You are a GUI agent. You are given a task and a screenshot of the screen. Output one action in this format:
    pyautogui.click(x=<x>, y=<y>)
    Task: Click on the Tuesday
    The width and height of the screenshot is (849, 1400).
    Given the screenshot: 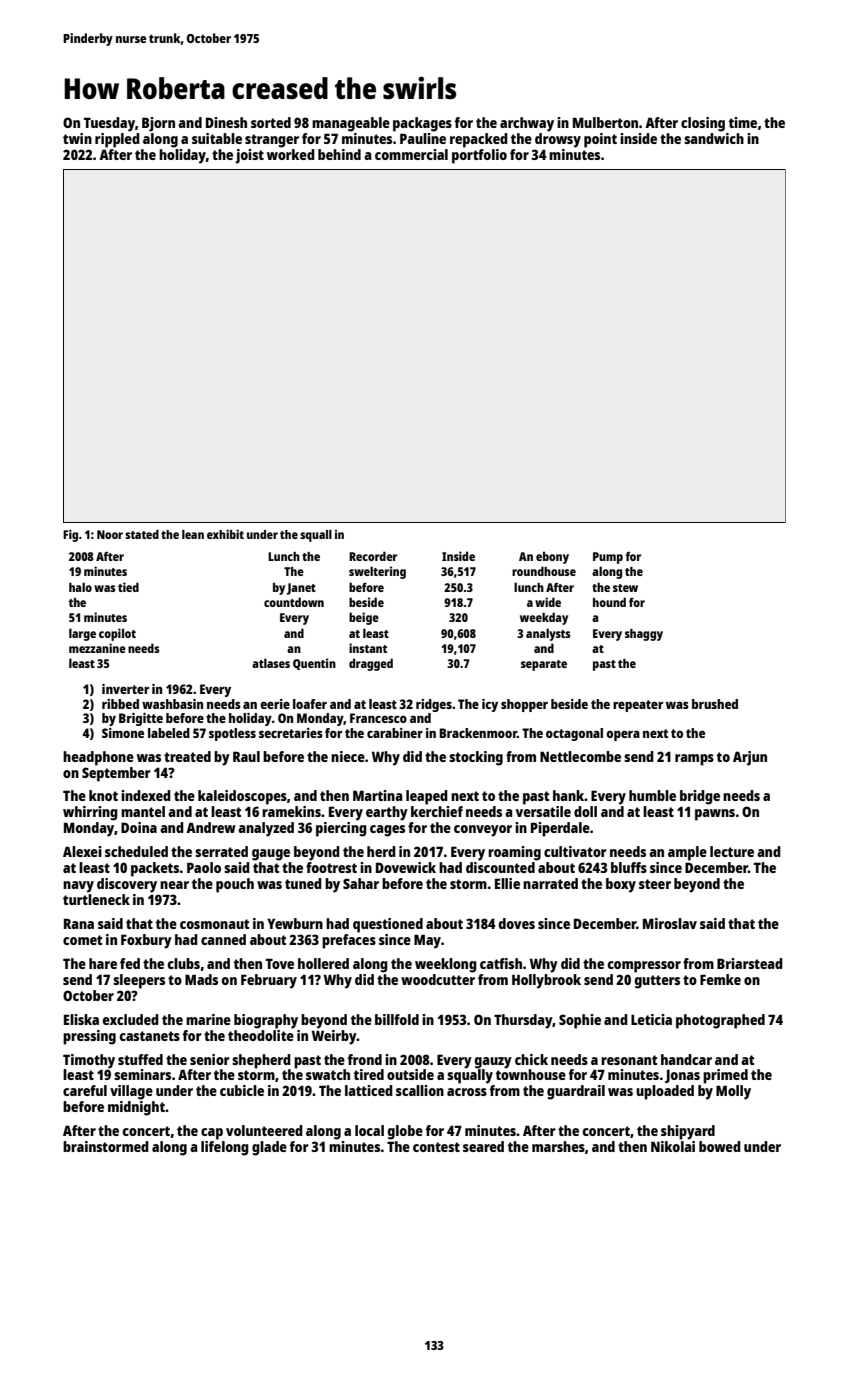 What is the action you would take?
    pyautogui.click(x=109, y=124)
